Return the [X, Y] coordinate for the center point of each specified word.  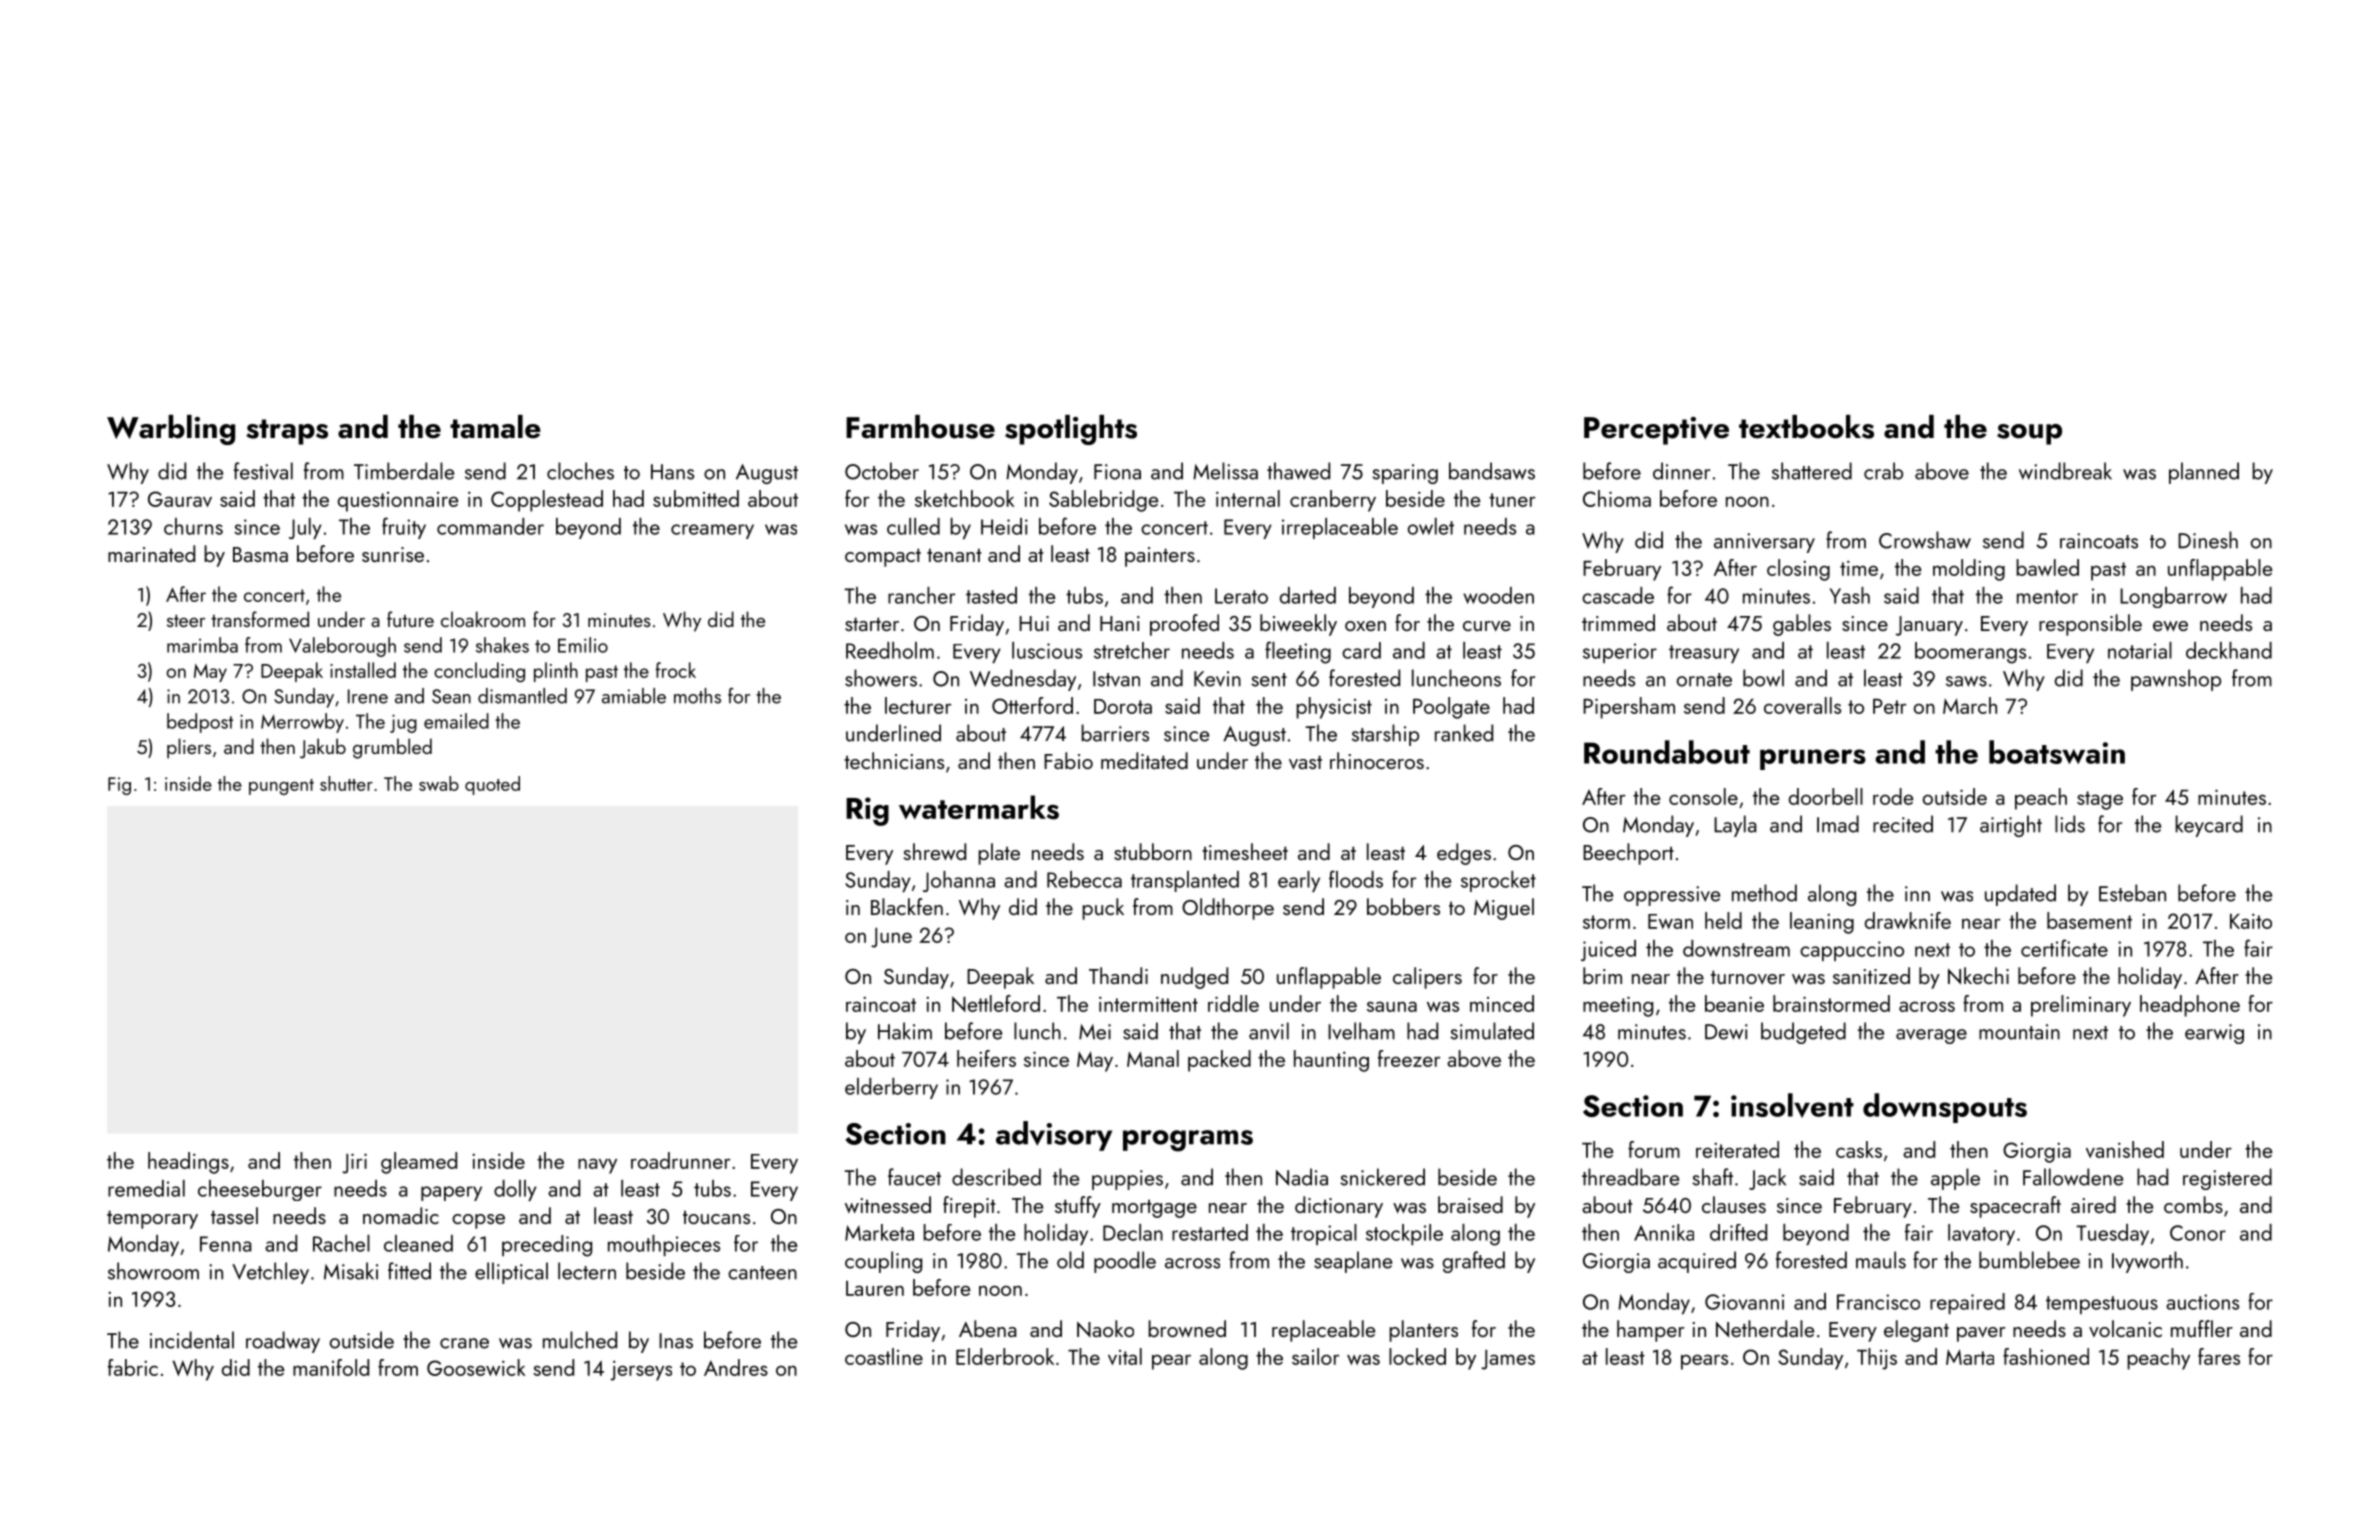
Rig [867, 811]
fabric [133, 1367]
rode [1893, 796]
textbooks [1806, 427]
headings [188, 1163]
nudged [1194, 978]
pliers [189, 748]
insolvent [1792, 1105]
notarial [2140, 650]
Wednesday [1023, 680]
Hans [672, 472]
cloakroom [483, 619]
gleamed [419, 1163]
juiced [1608, 950]
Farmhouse [920, 427]
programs [1188, 1141]
